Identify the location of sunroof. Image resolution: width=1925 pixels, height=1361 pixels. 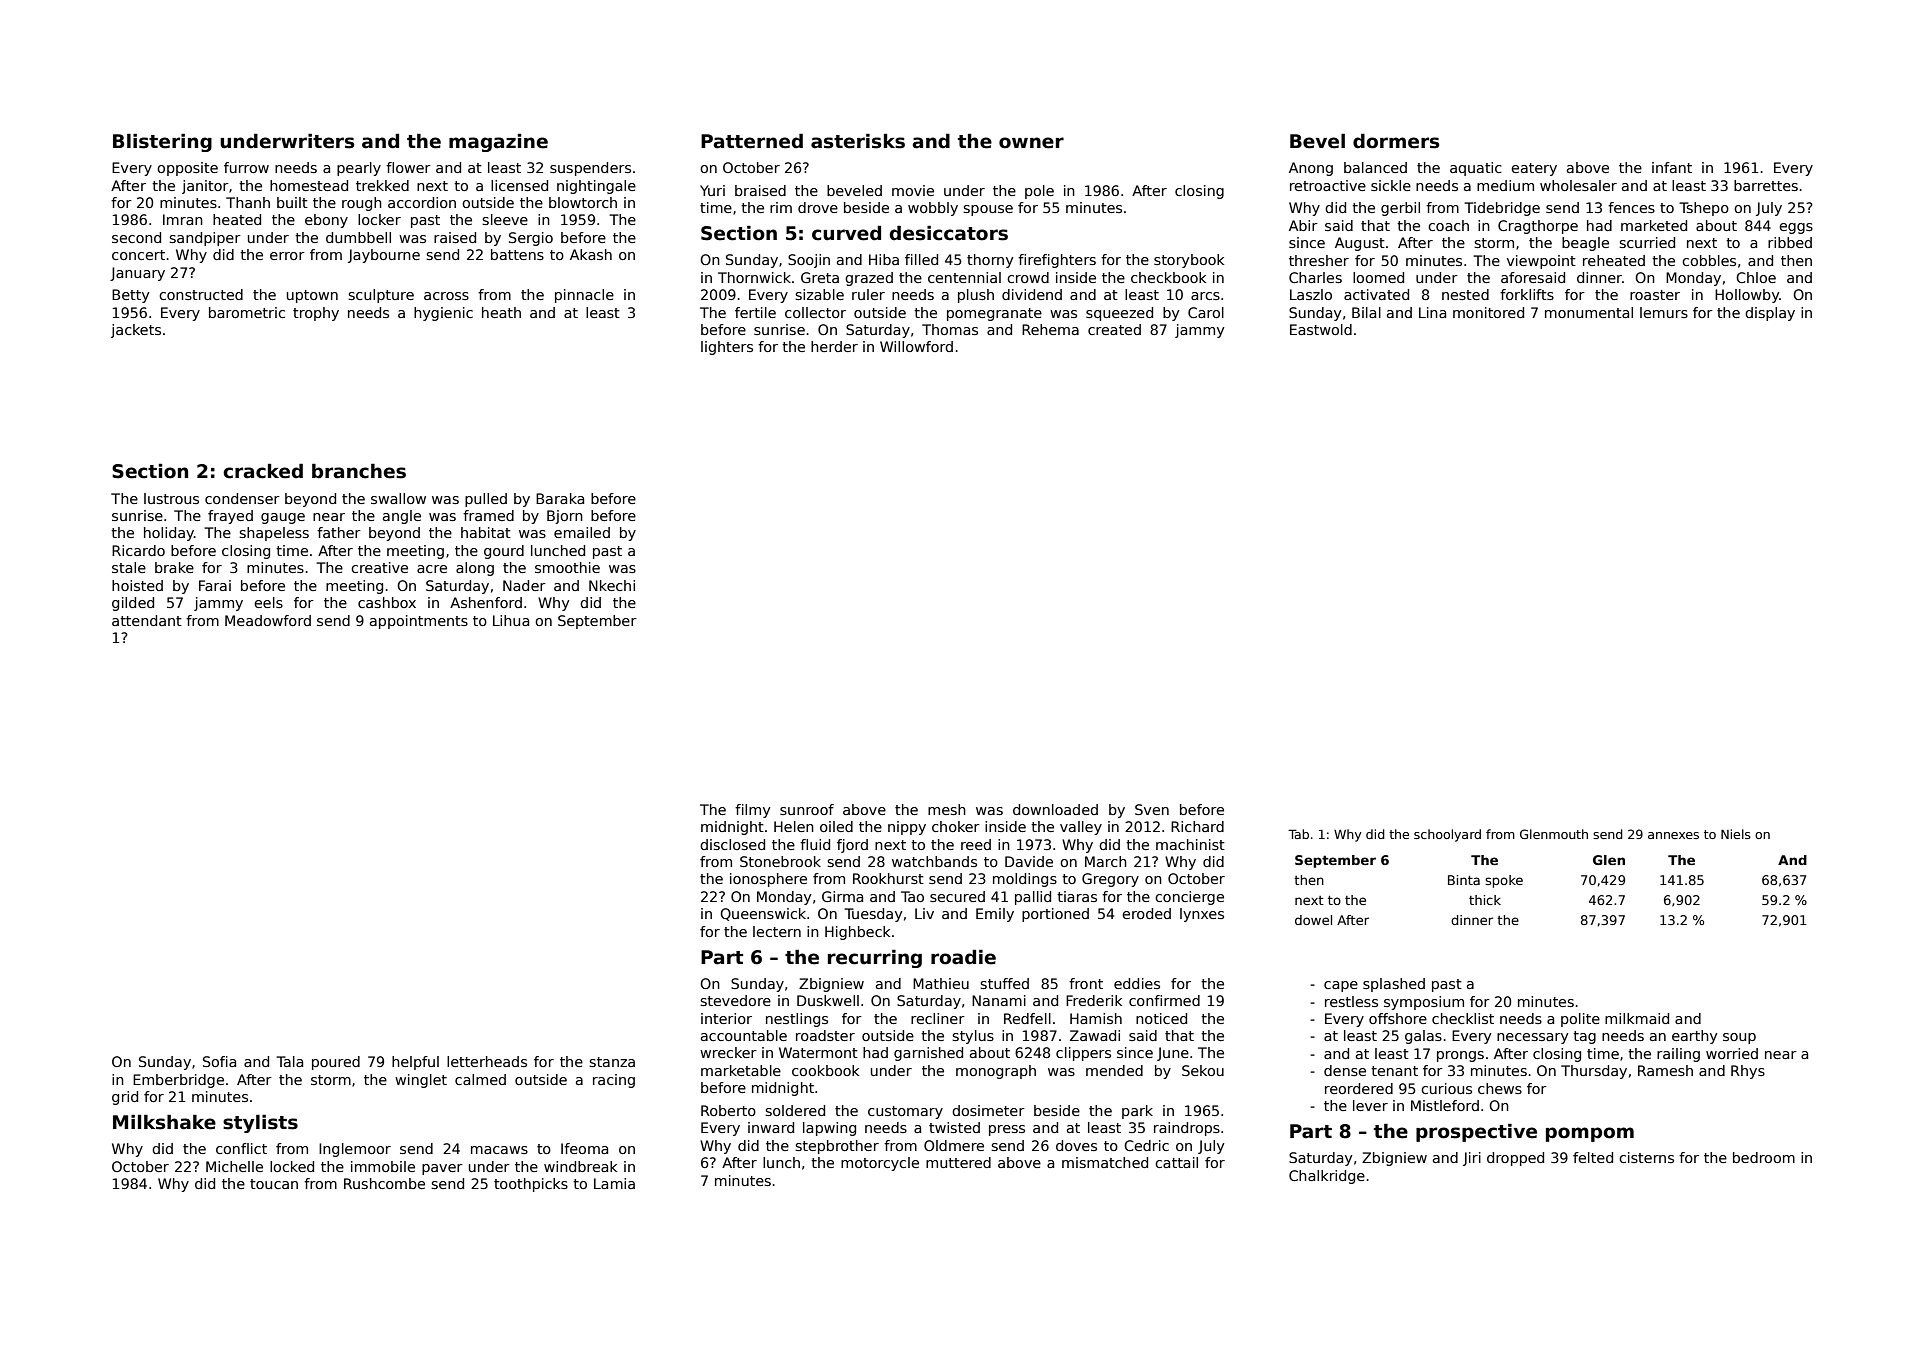
(807, 809).
